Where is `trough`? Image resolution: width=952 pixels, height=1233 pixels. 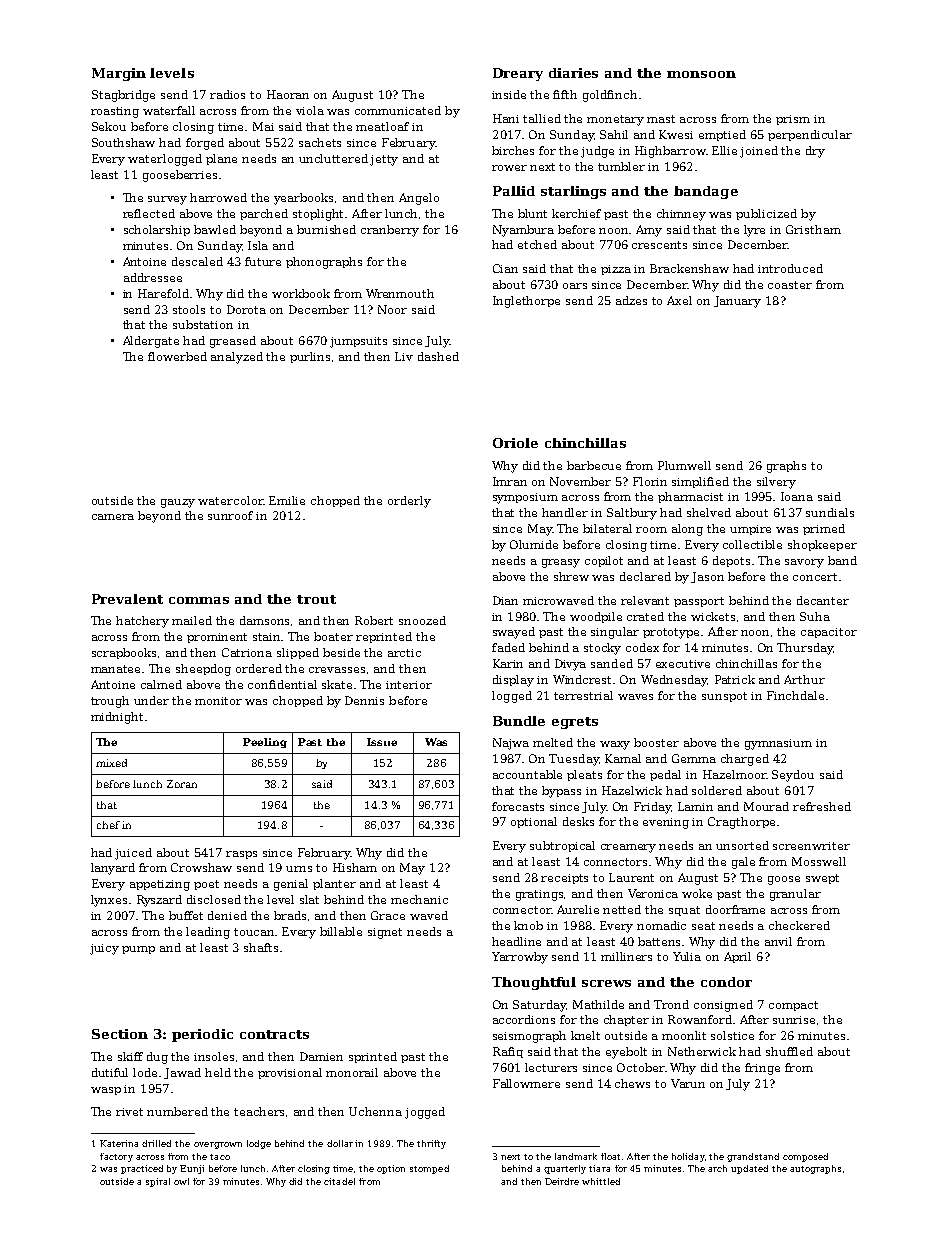 trough is located at coordinates (110, 702).
